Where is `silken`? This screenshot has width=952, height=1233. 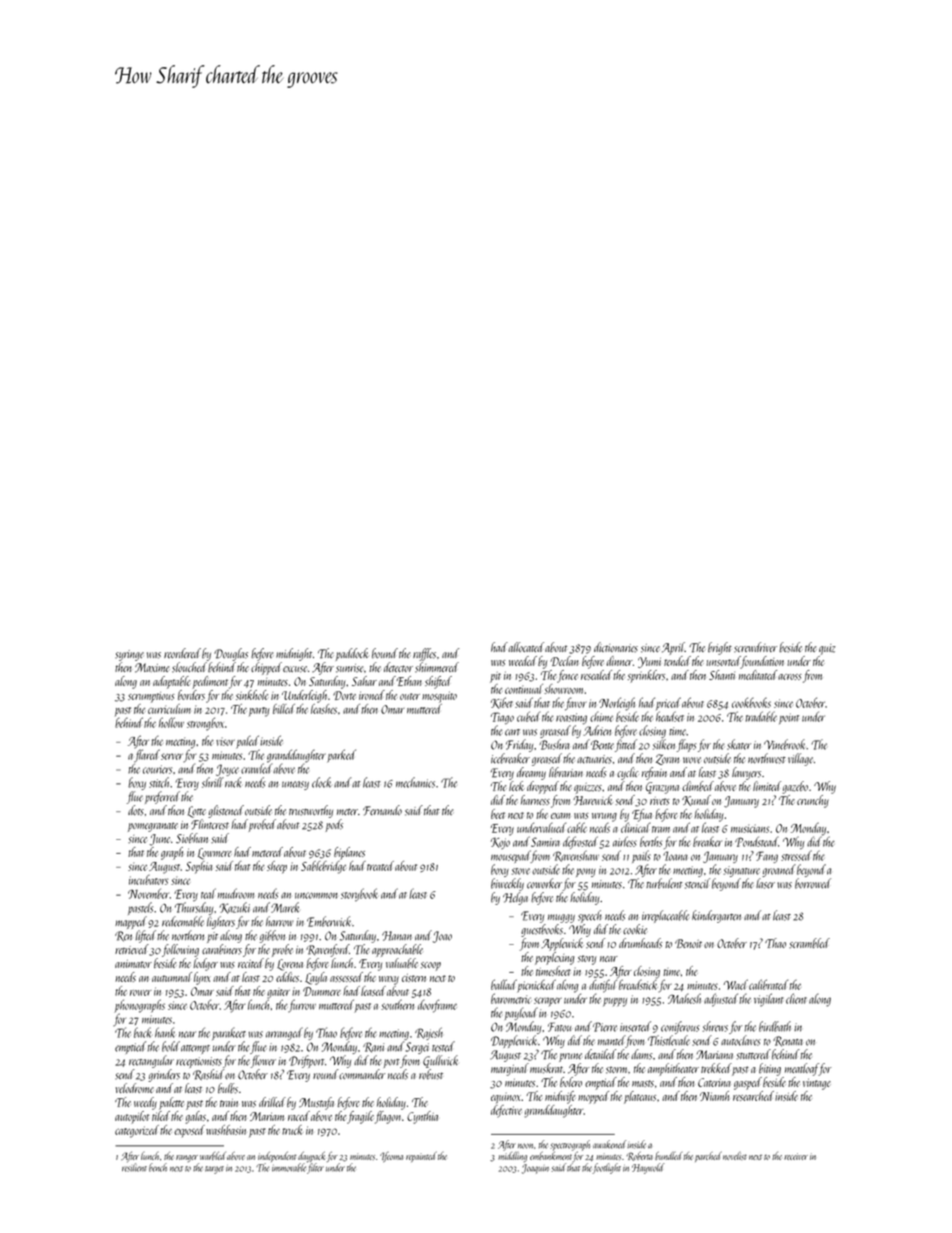 silken is located at coordinates (664, 744).
